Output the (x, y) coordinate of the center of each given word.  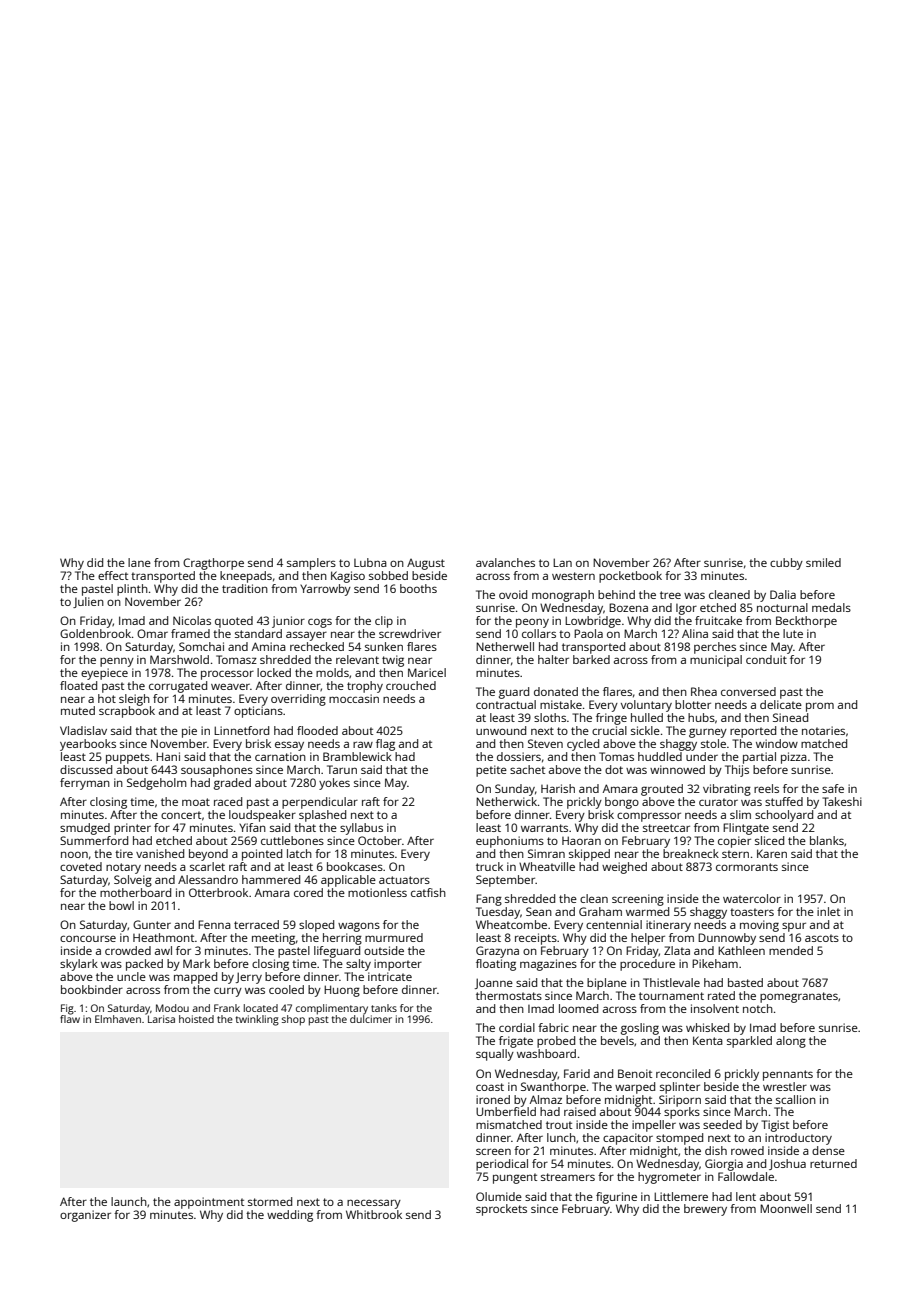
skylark (79, 965)
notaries (823, 730)
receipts (536, 939)
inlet (828, 911)
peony (532, 623)
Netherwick (506, 801)
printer (132, 829)
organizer (85, 1216)
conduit (766, 659)
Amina (269, 646)
